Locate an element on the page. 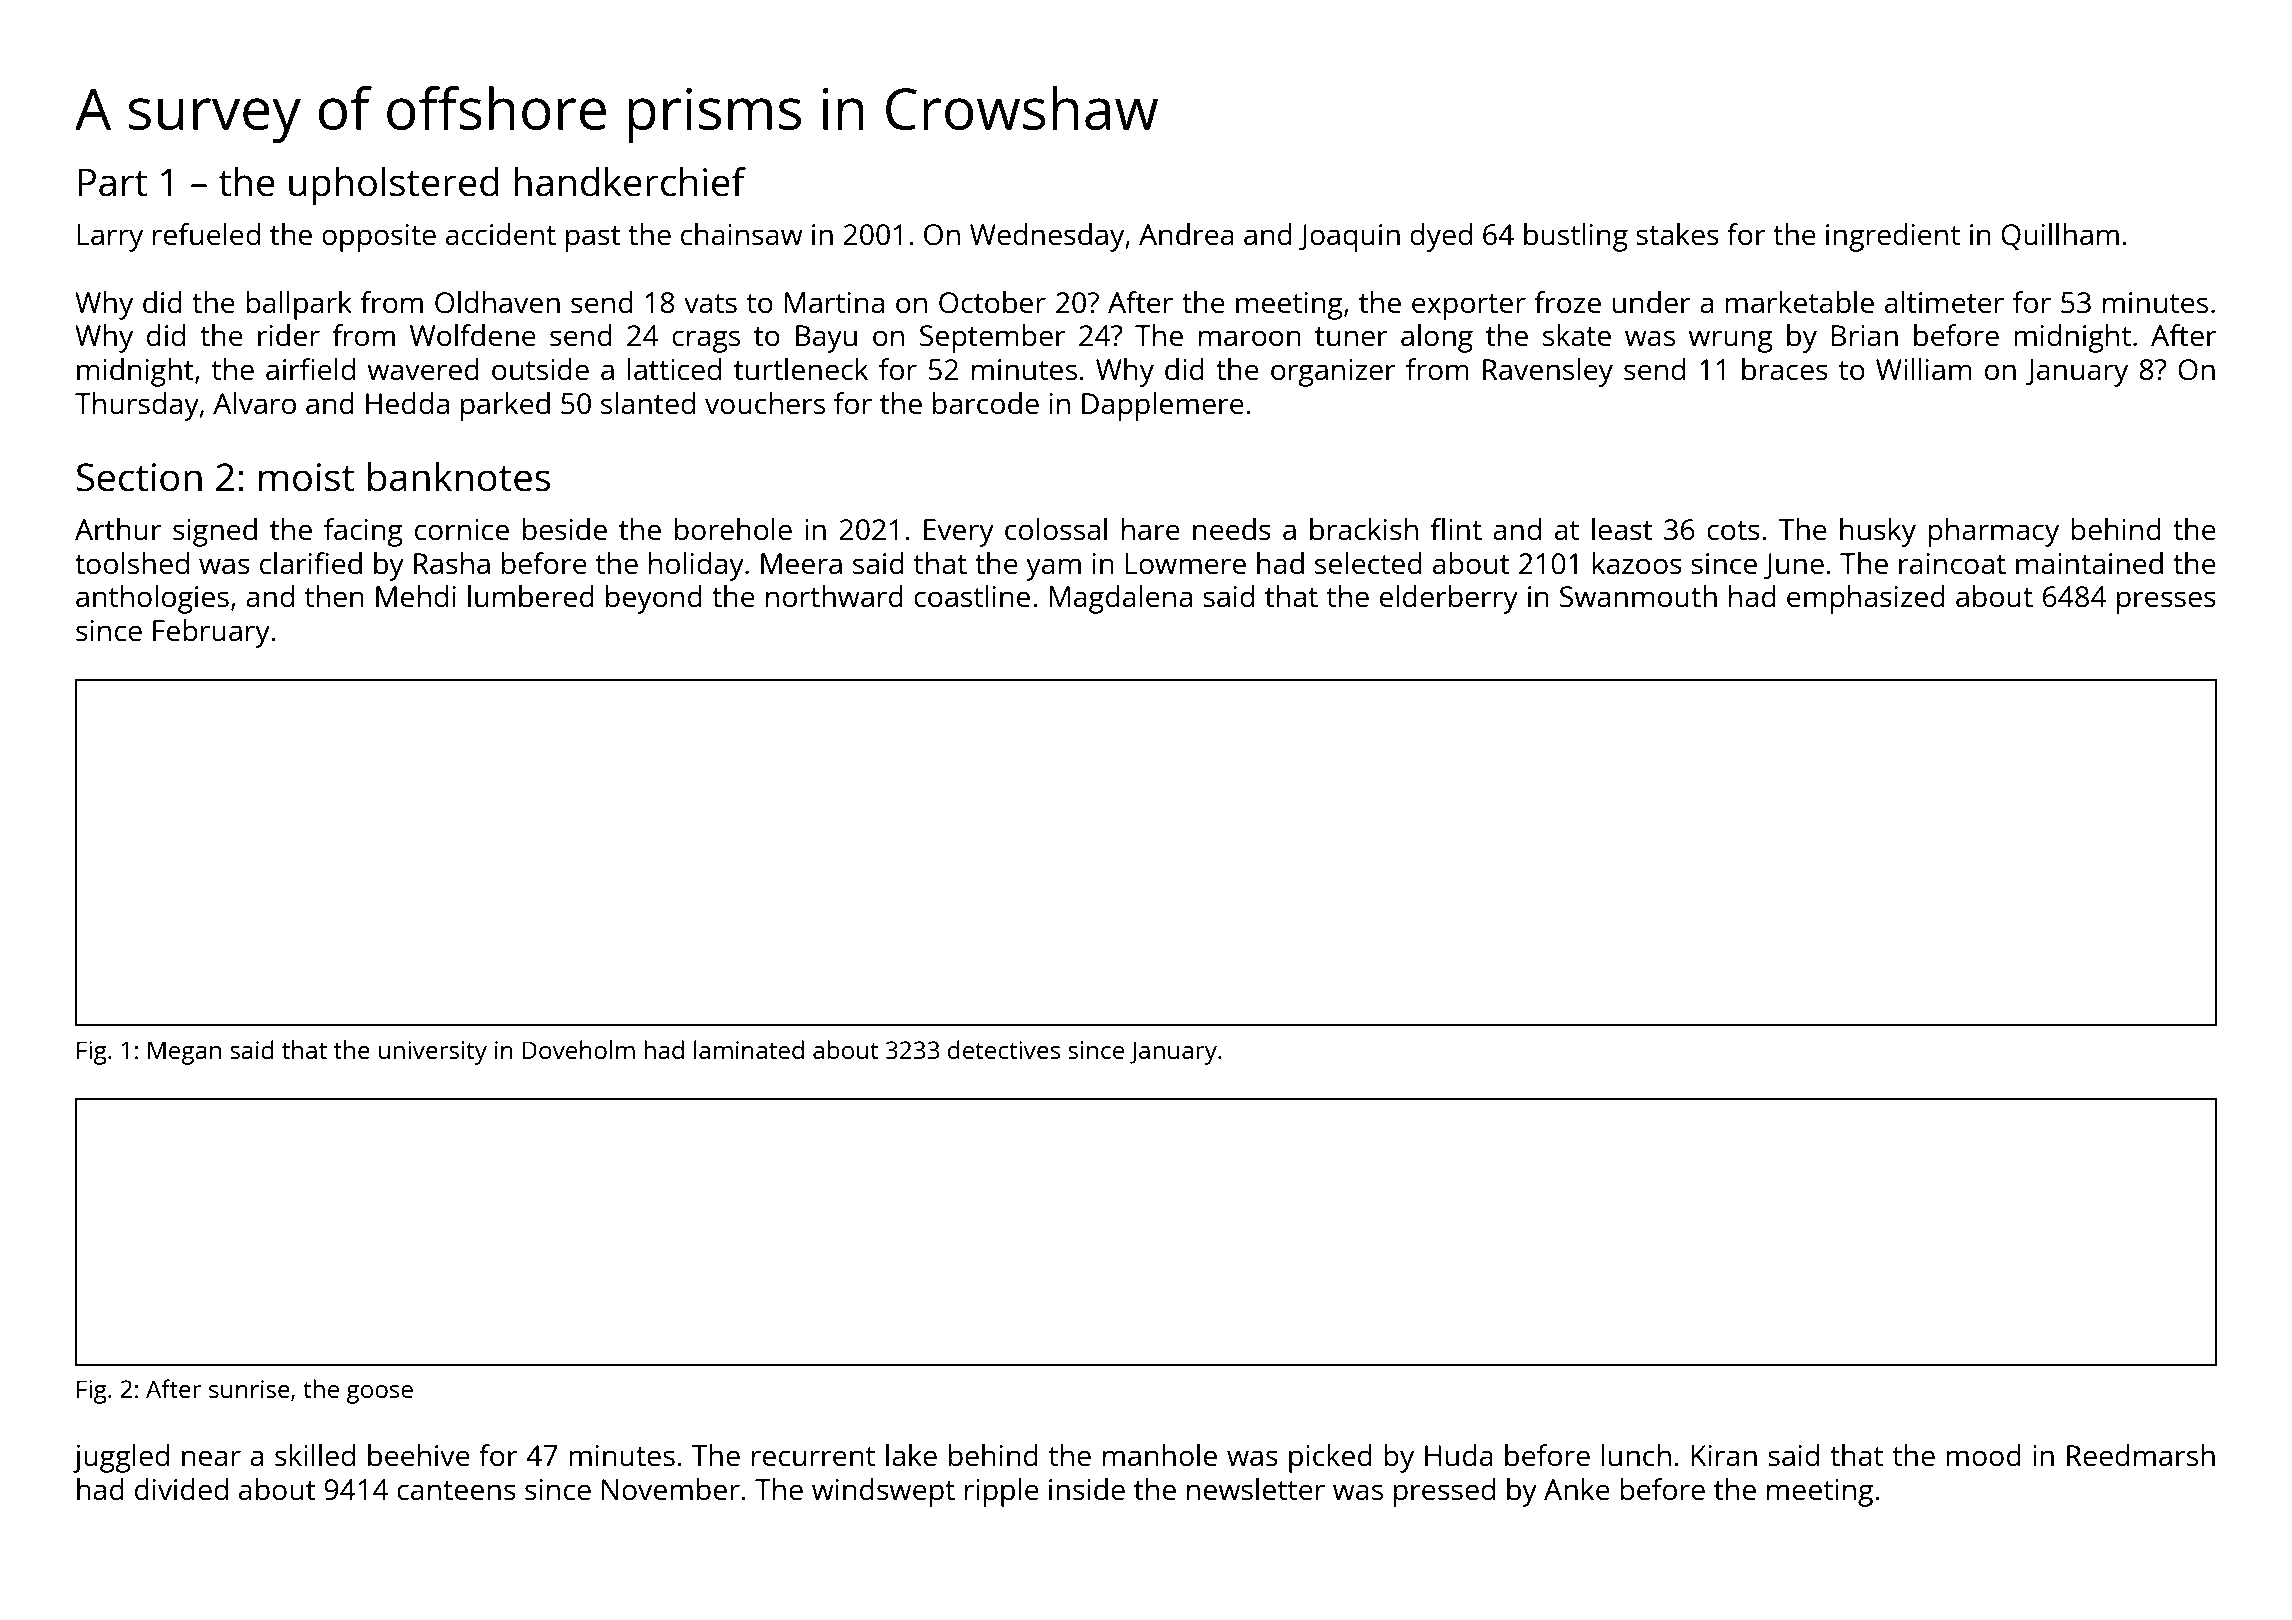 The width and height of the document is (2292, 1620). Part is located at coordinates (112, 182).
